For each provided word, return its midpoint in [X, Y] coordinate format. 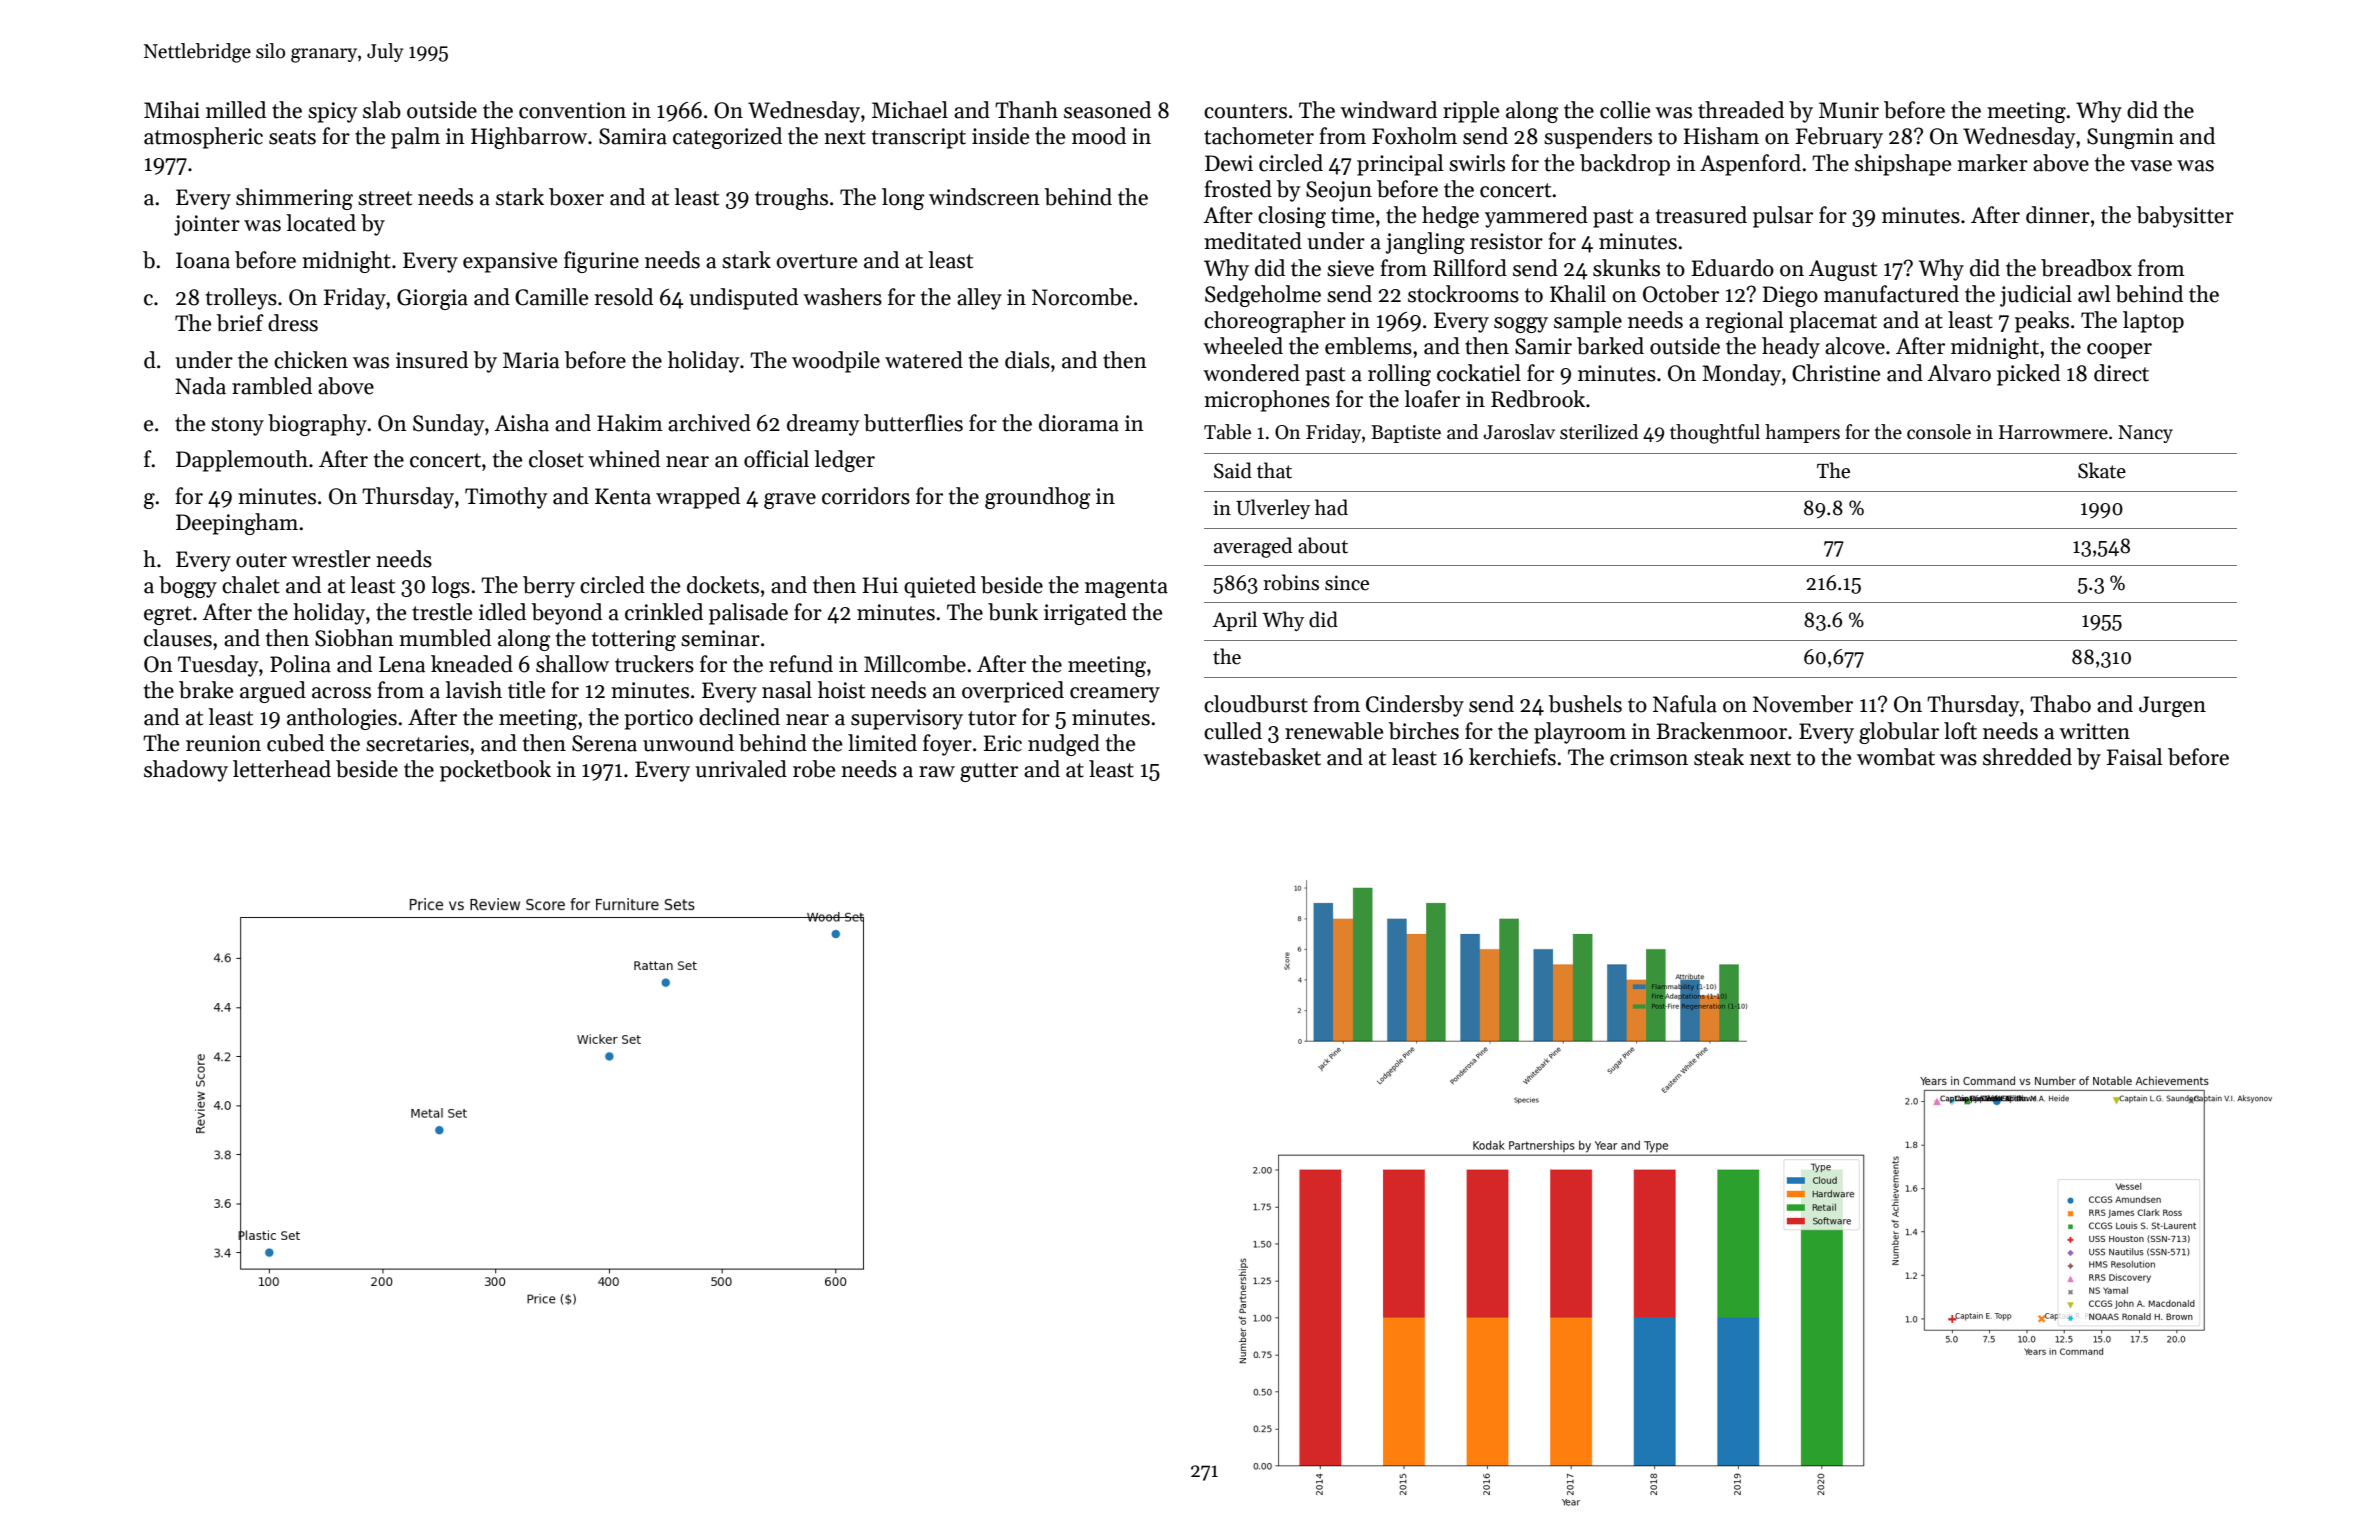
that [1274, 470]
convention [572, 110]
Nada [200, 386]
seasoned [1107, 110]
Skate [2102, 470]
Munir [1849, 110]
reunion [223, 743]
